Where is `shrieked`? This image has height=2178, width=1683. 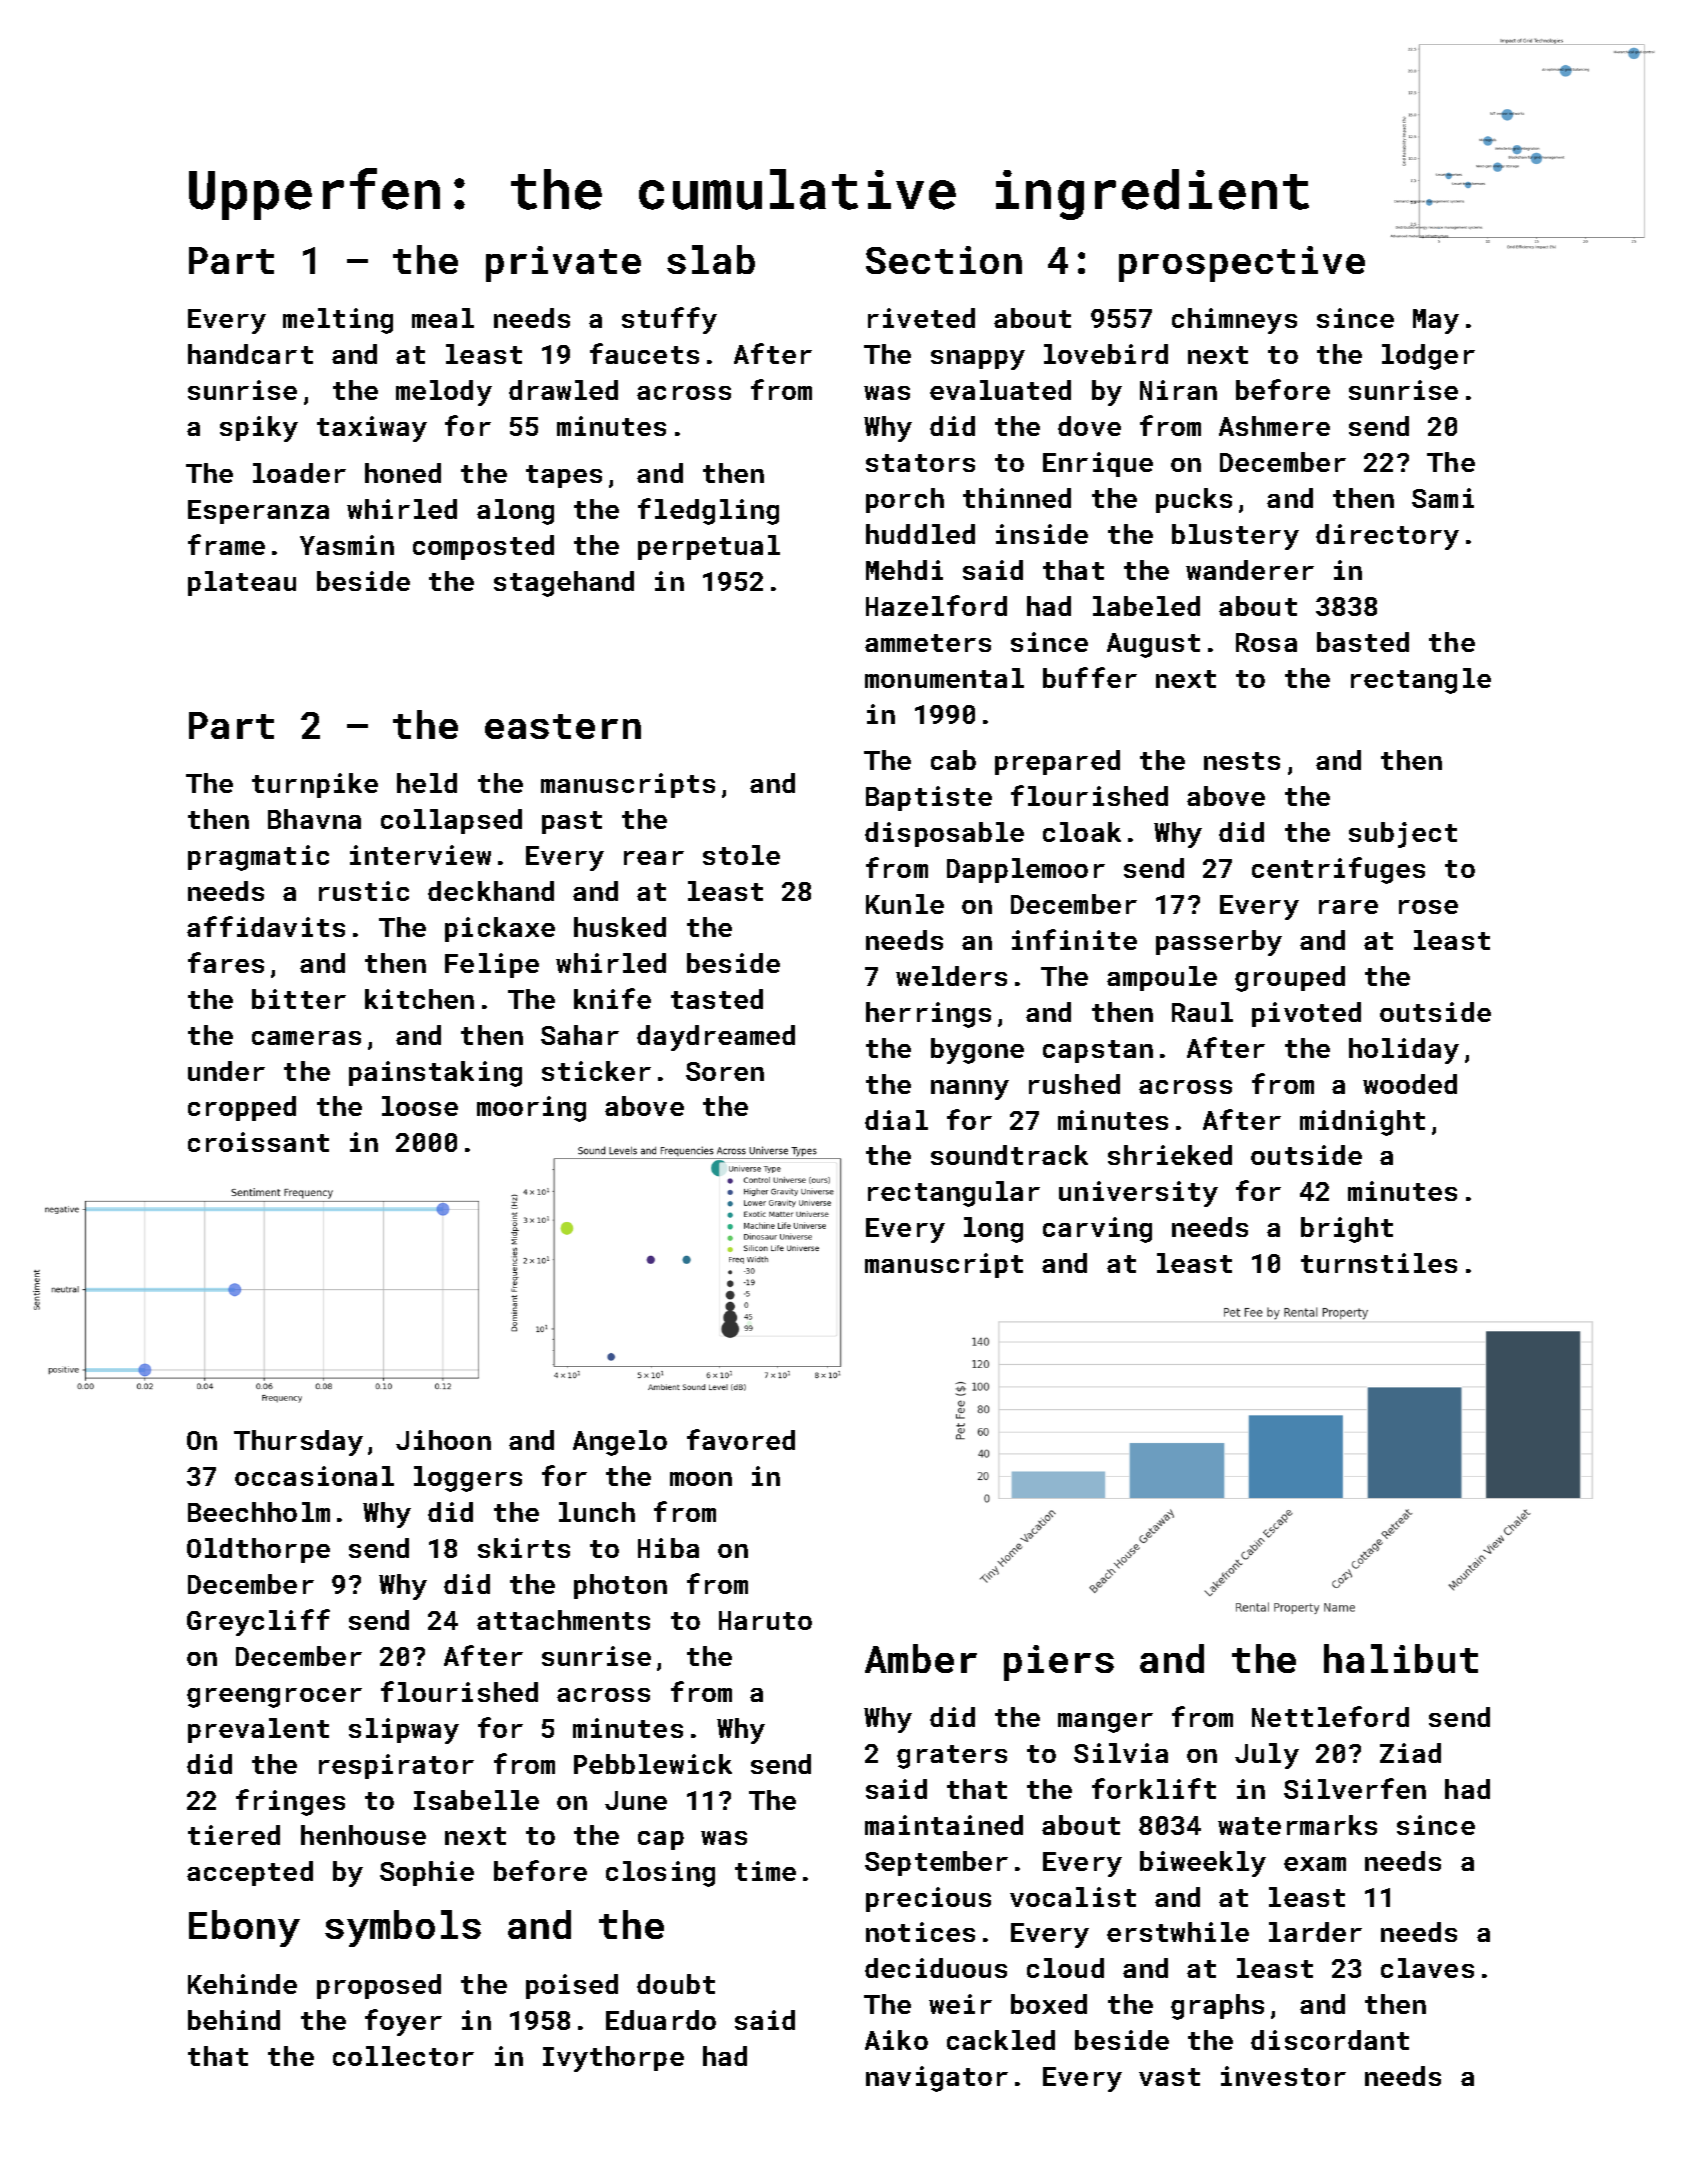
shrieked is located at coordinates (1170, 1155).
